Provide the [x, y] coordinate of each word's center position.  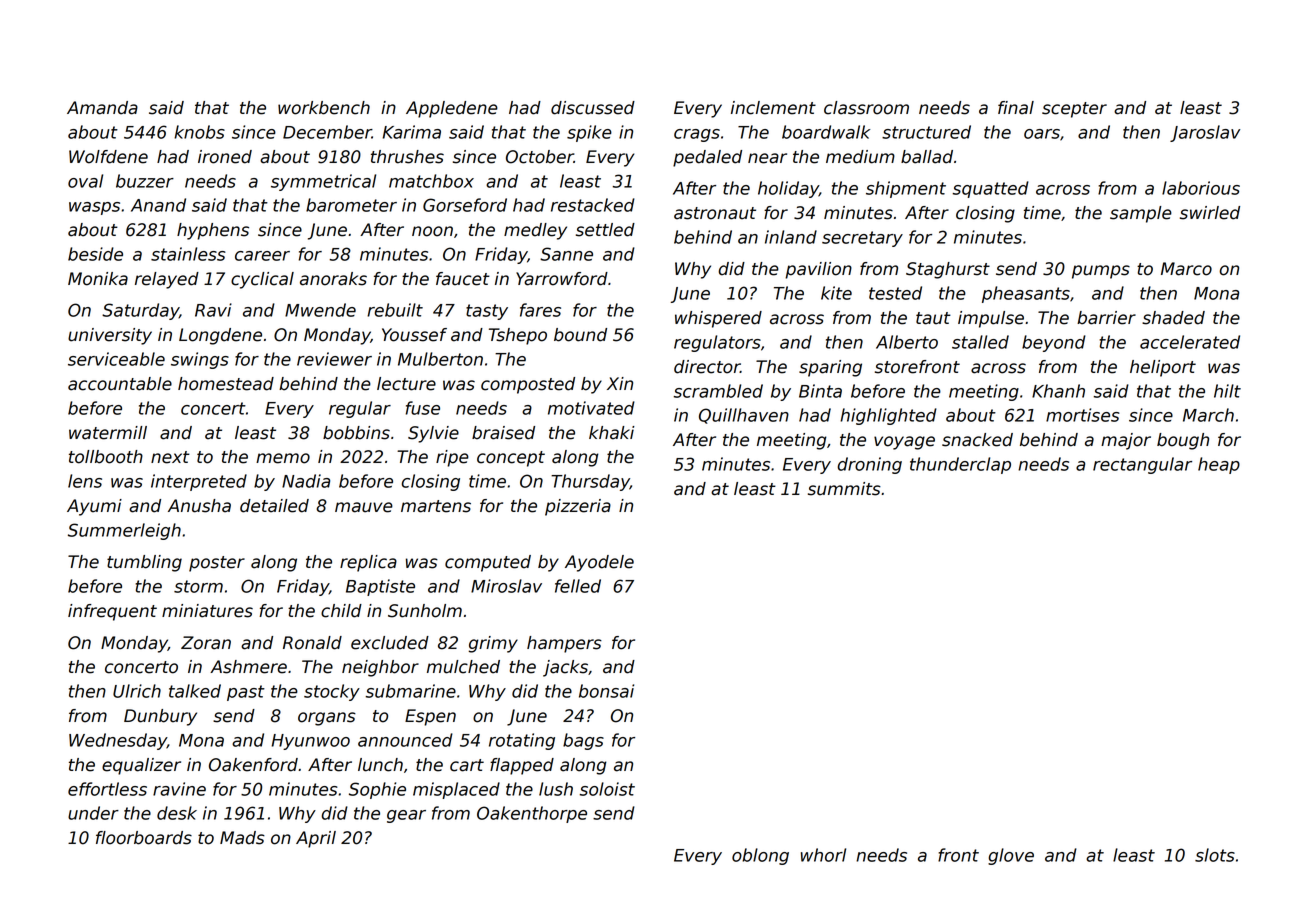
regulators [717, 343]
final [1016, 108]
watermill [108, 433]
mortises [1083, 415]
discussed [593, 108]
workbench [324, 108]
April [316, 839]
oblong [760, 856]
